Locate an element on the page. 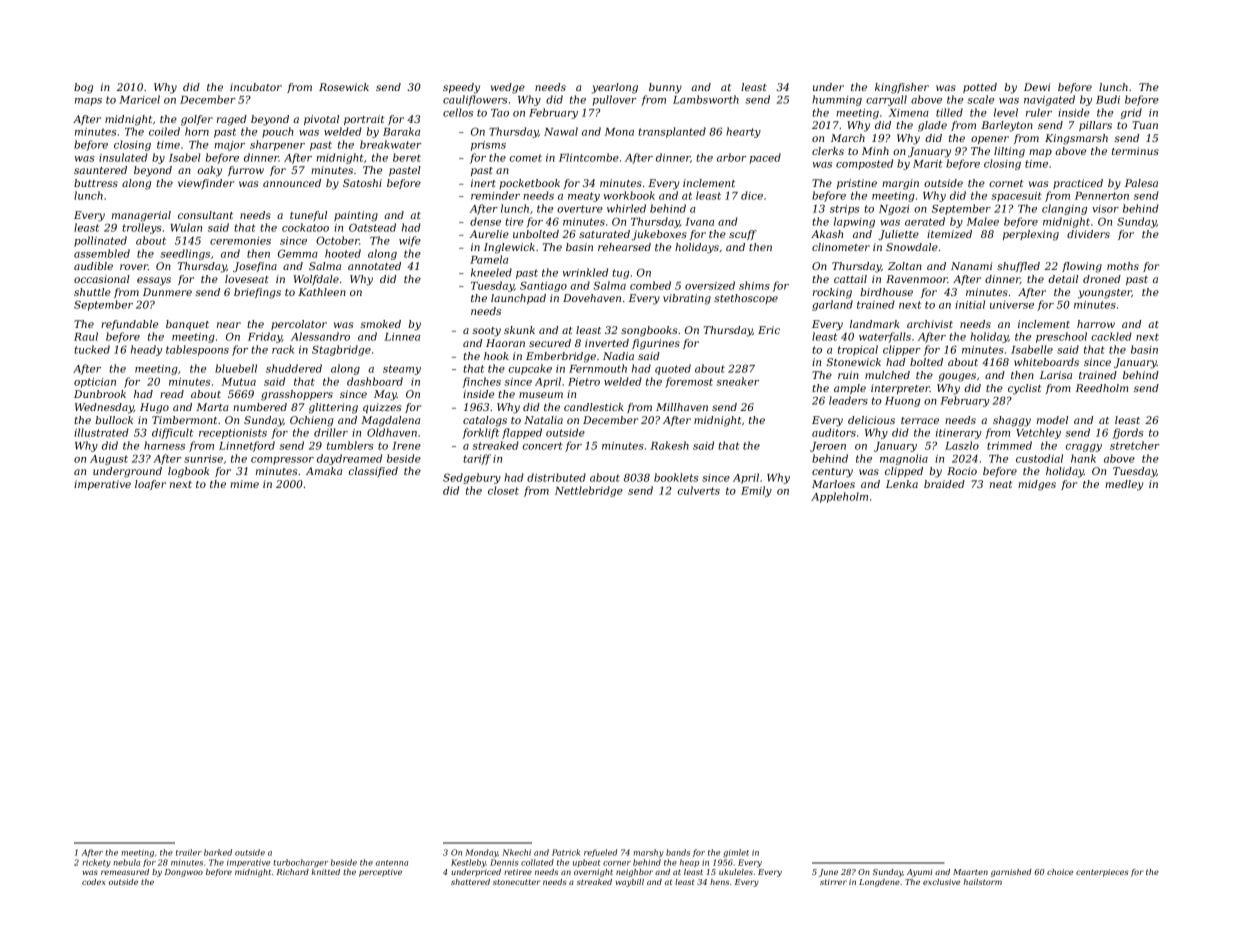 Image resolution: width=1233 pixels, height=952 pixels. dice is located at coordinates (752, 195).
